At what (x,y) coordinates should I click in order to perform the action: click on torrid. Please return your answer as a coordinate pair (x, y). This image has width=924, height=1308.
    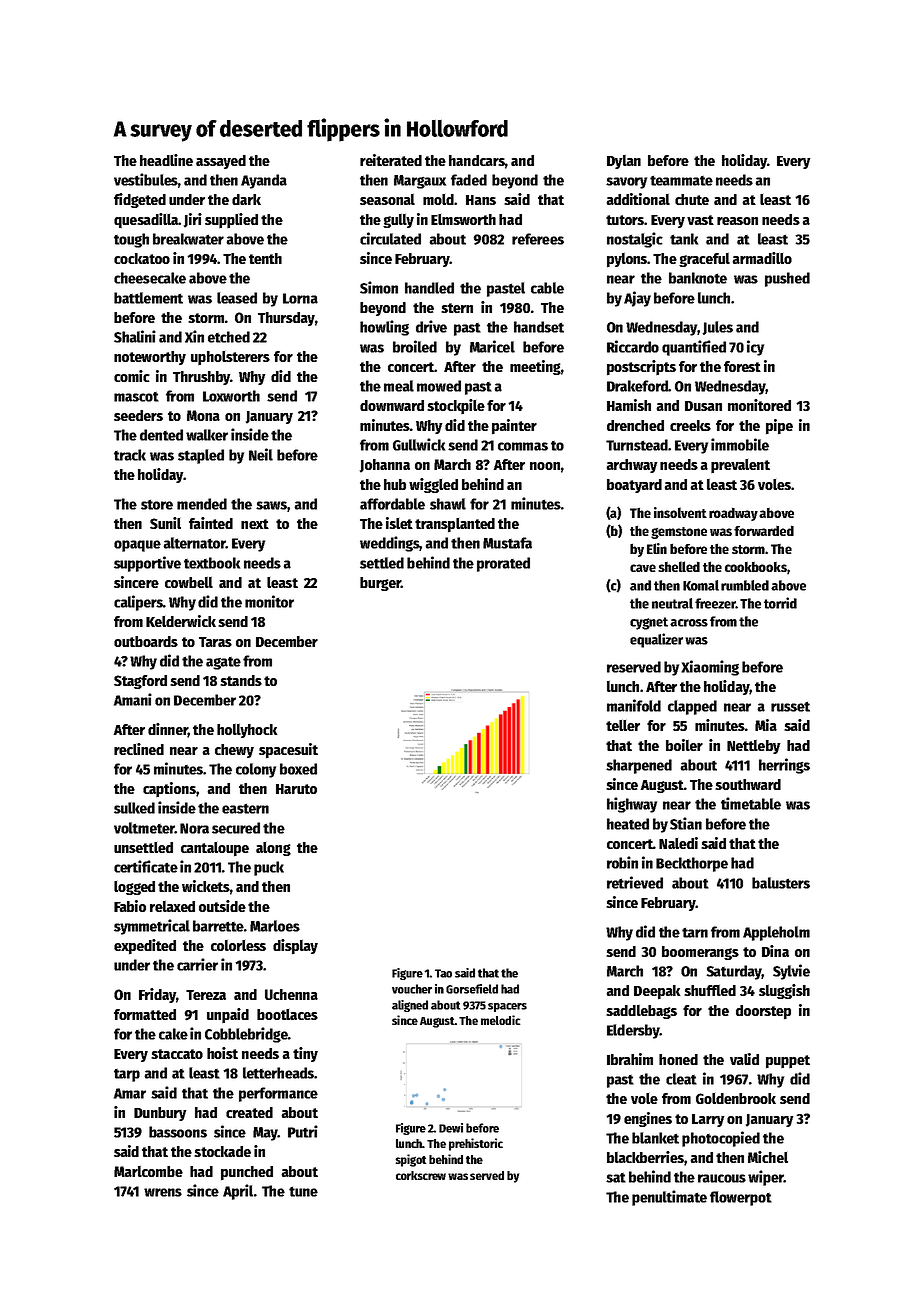
    Looking at the image, I should click on (780, 603).
